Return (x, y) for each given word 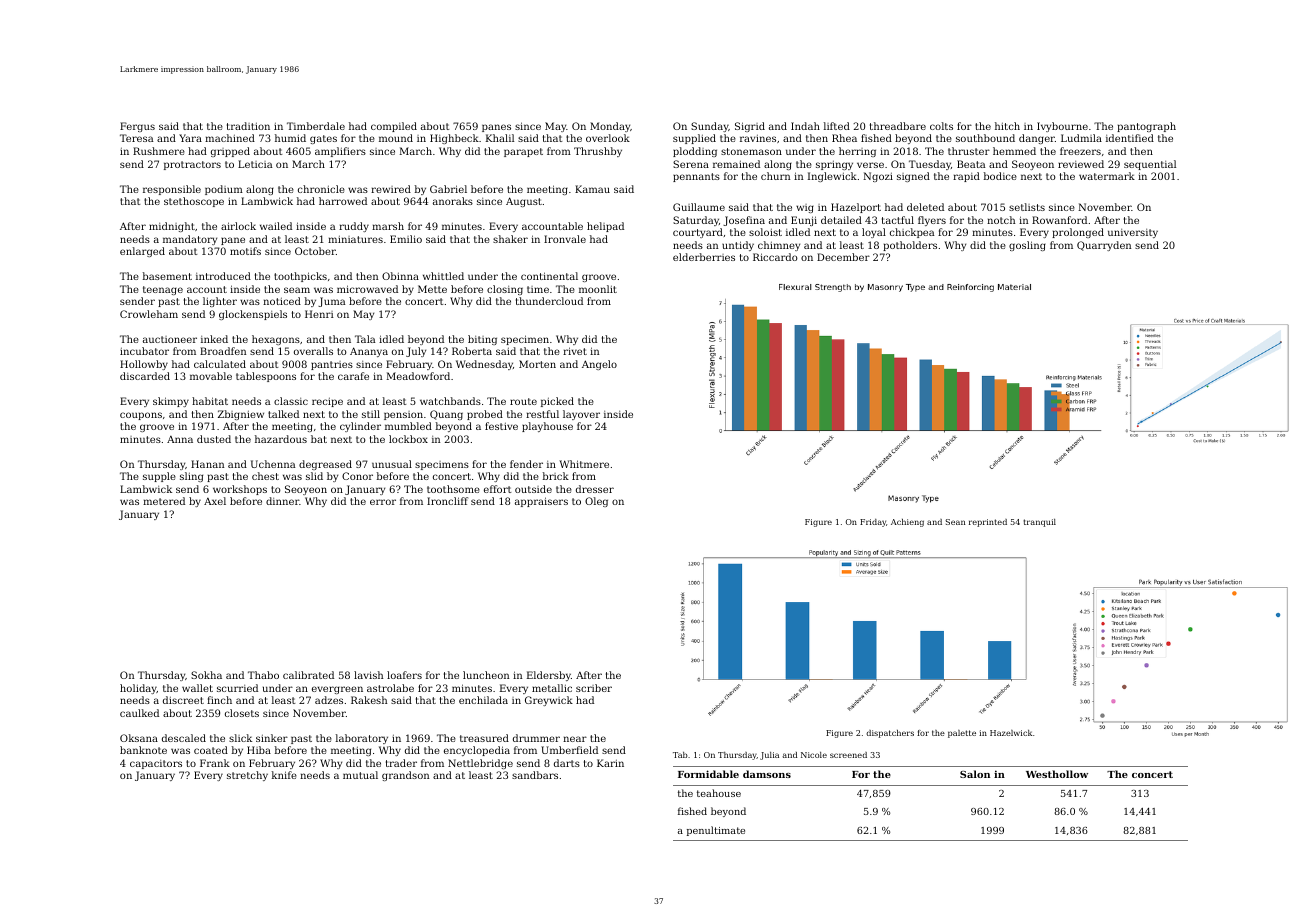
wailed (276, 226)
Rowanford (1059, 220)
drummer (536, 738)
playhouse (547, 427)
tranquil (1039, 523)
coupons (141, 416)
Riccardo (775, 257)
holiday (138, 689)
